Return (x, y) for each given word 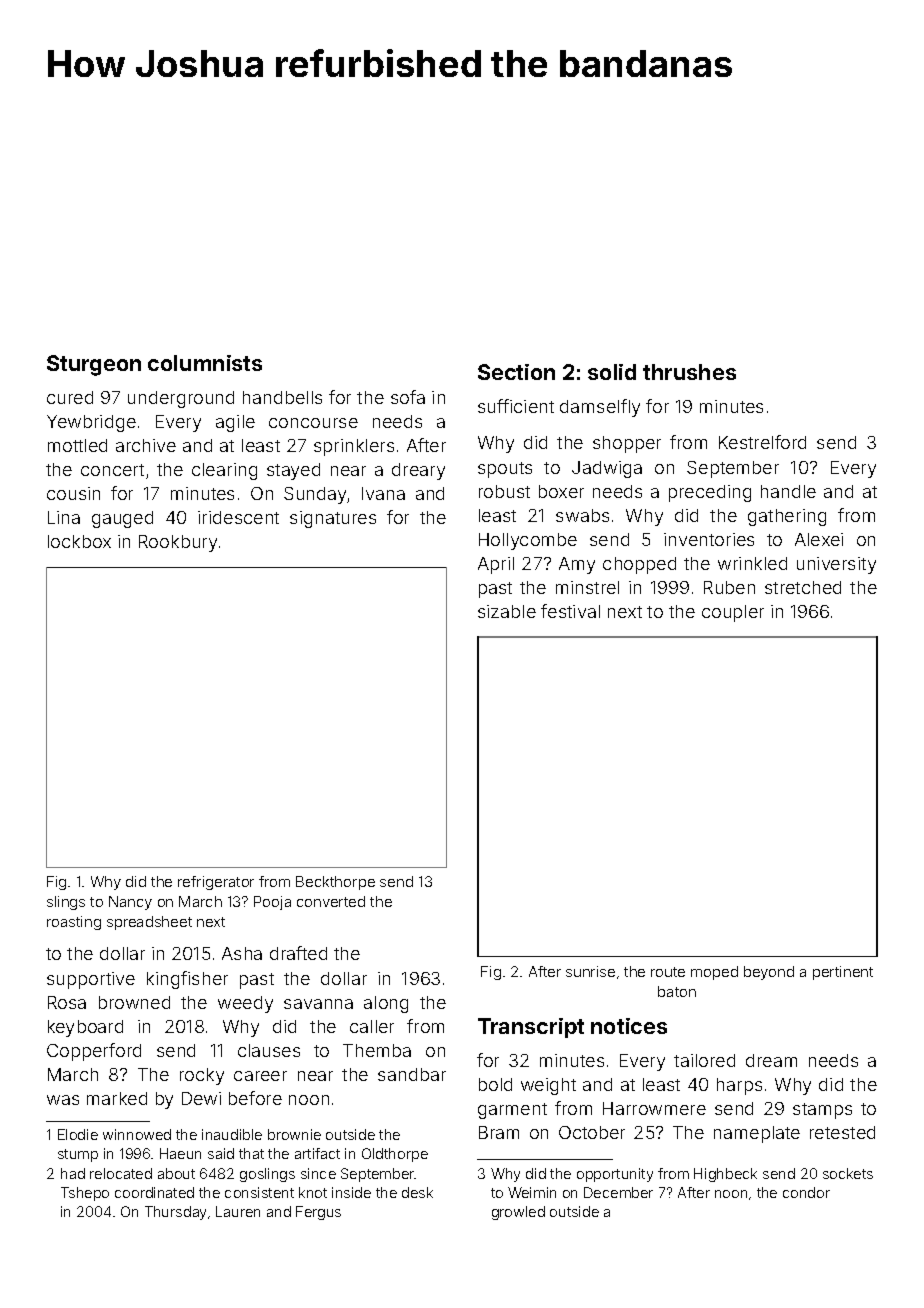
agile (235, 423)
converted (331, 901)
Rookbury (178, 543)
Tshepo (85, 1194)
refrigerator (216, 883)
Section (516, 372)
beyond (769, 973)
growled (518, 1213)
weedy (245, 1004)
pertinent (843, 973)
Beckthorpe (335, 883)
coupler (733, 613)
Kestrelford (762, 442)
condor (806, 1192)
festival (570, 611)
